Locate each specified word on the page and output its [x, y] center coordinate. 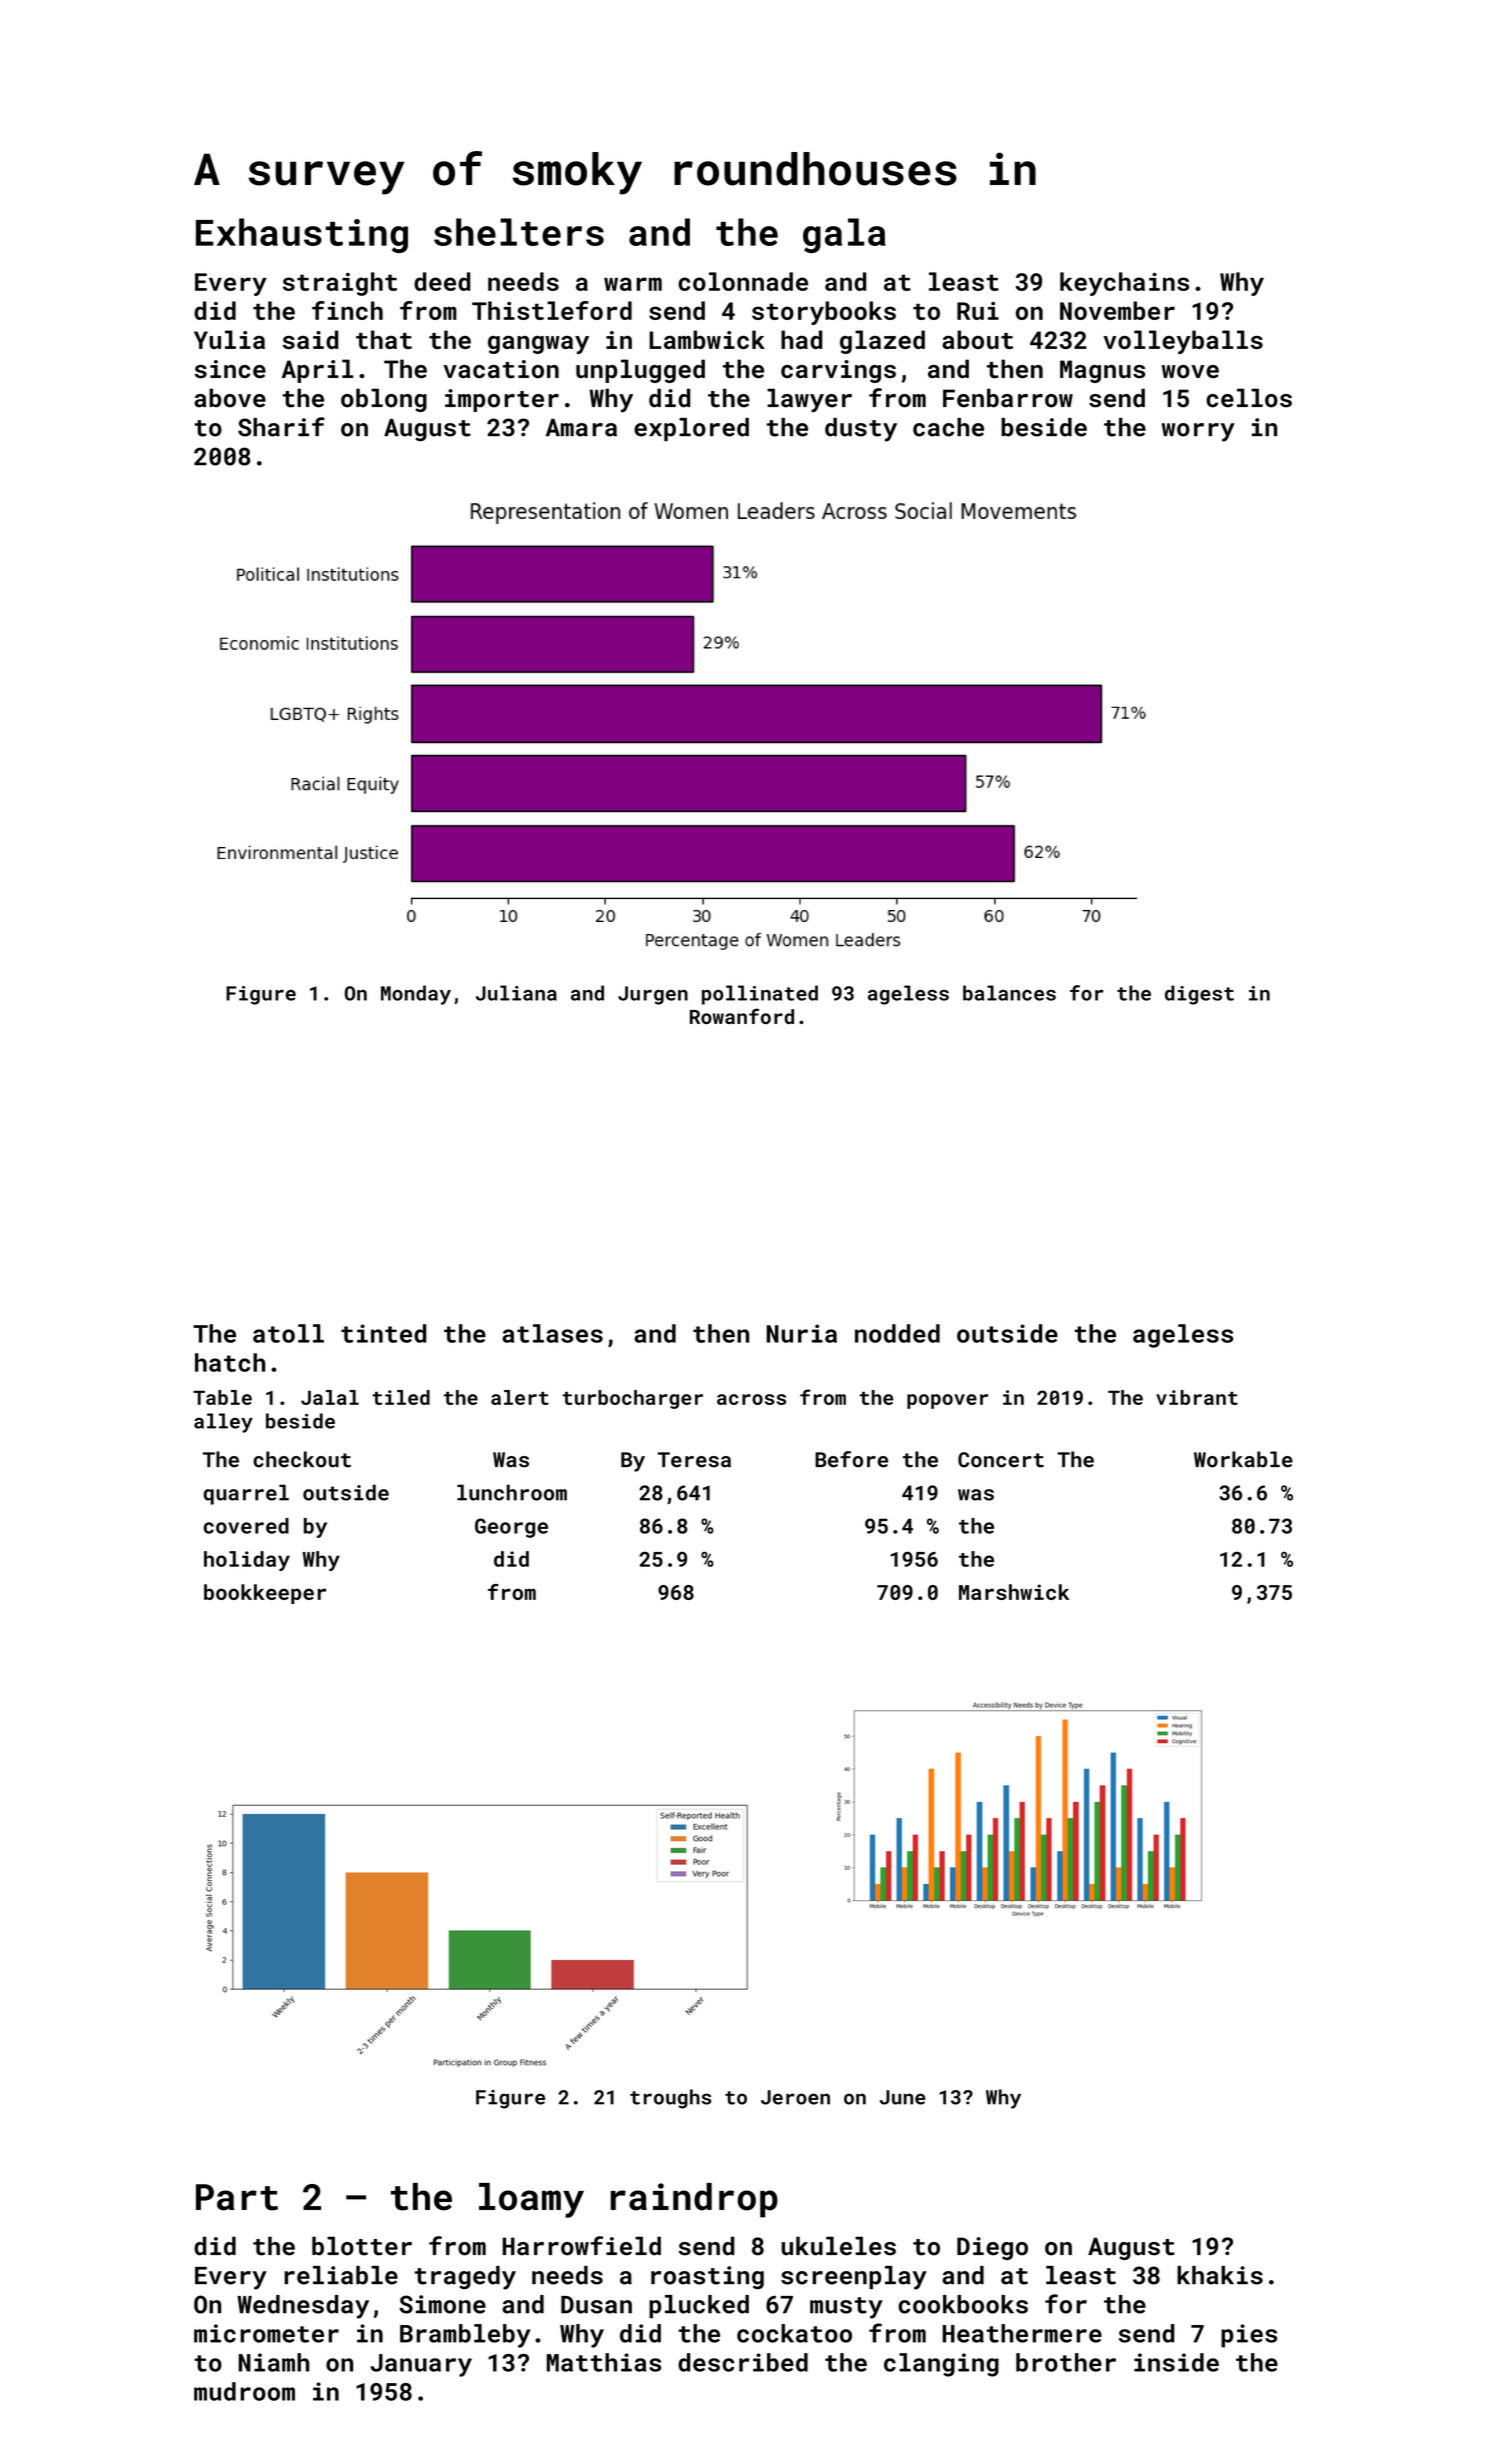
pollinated [760, 995]
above [230, 398]
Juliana [516, 993]
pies [1249, 2336]
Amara [581, 428]
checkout [302, 1459]
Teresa [694, 1460]
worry [1198, 432]
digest [1199, 995]
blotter [362, 2246]
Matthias [604, 2362]
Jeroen [795, 2097]
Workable [1243, 1459]
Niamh [274, 2362]
